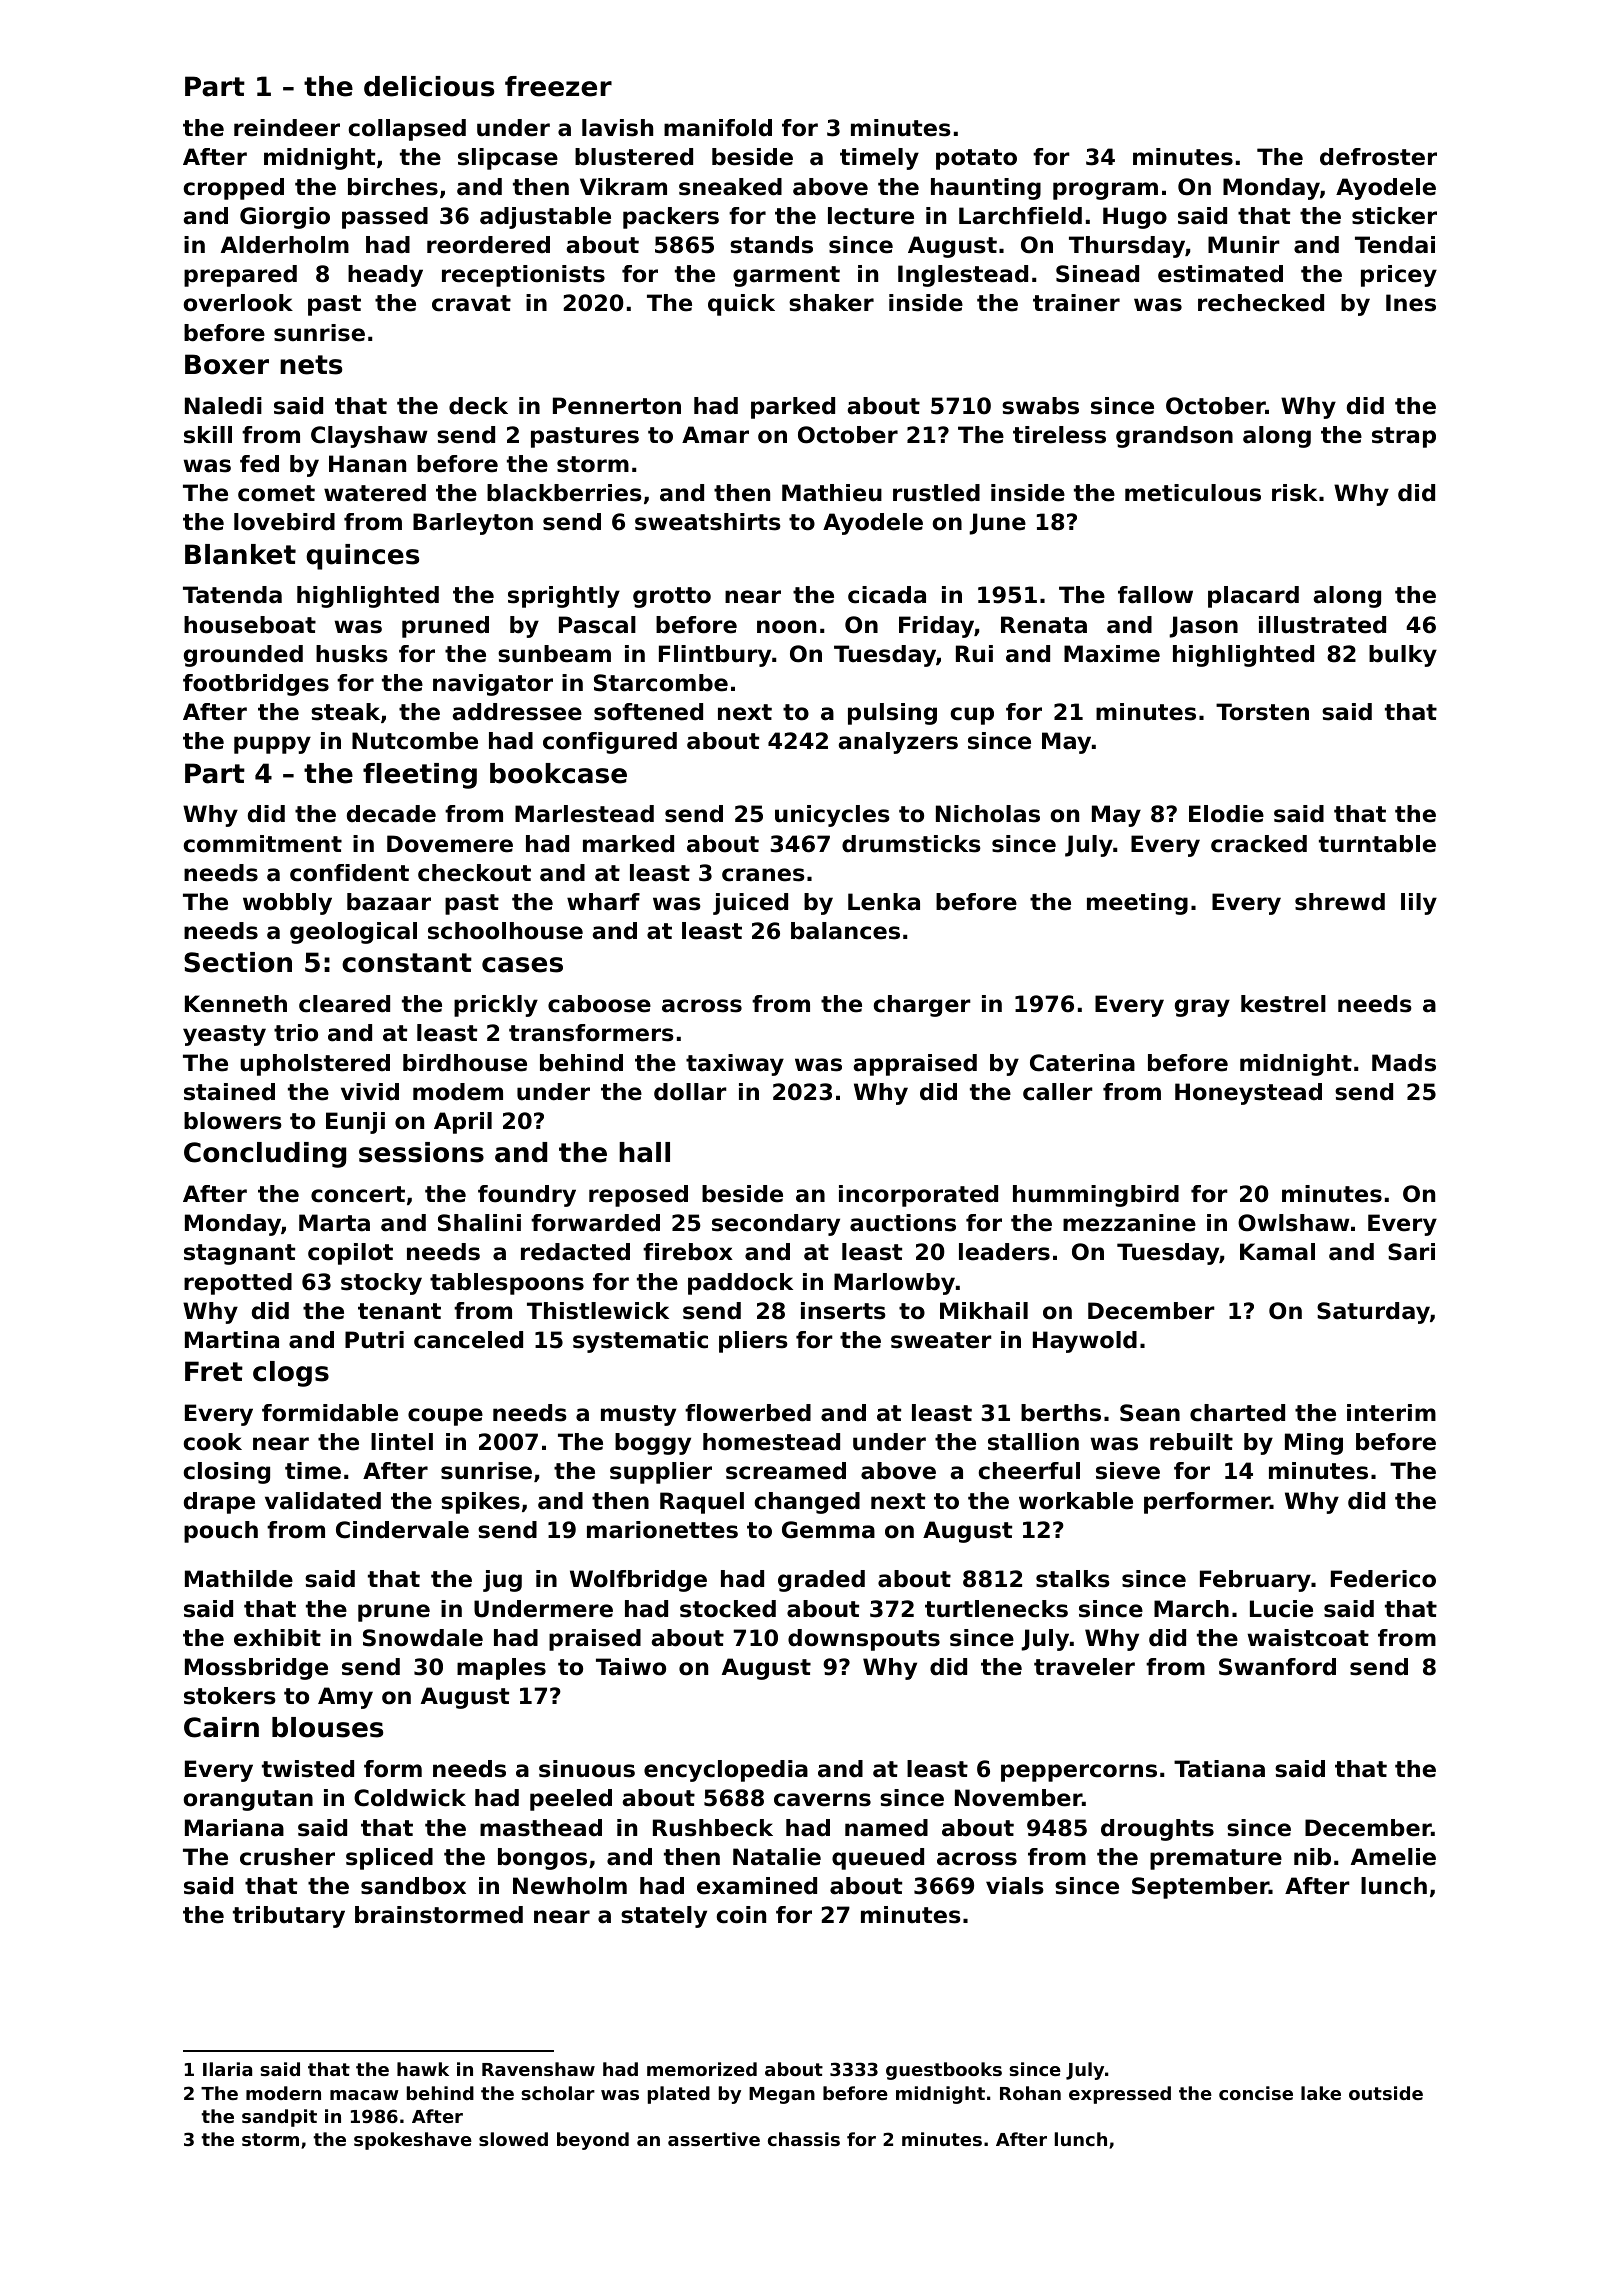 This page has width=1620, height=2292. I want to click on downspouts, so click(864, 1640).
